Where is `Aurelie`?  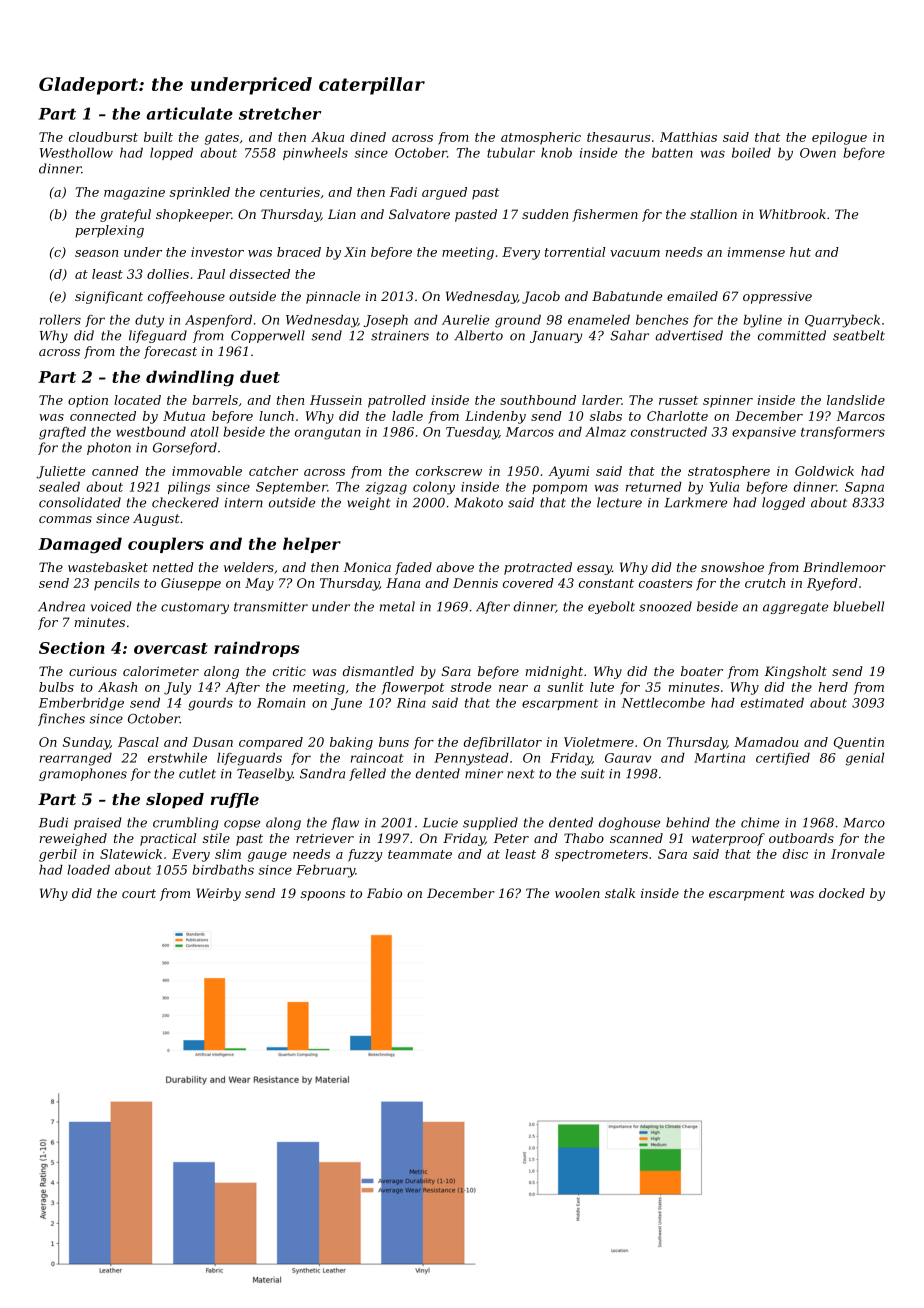 Aurelie is located at coordinates (465, 320).
